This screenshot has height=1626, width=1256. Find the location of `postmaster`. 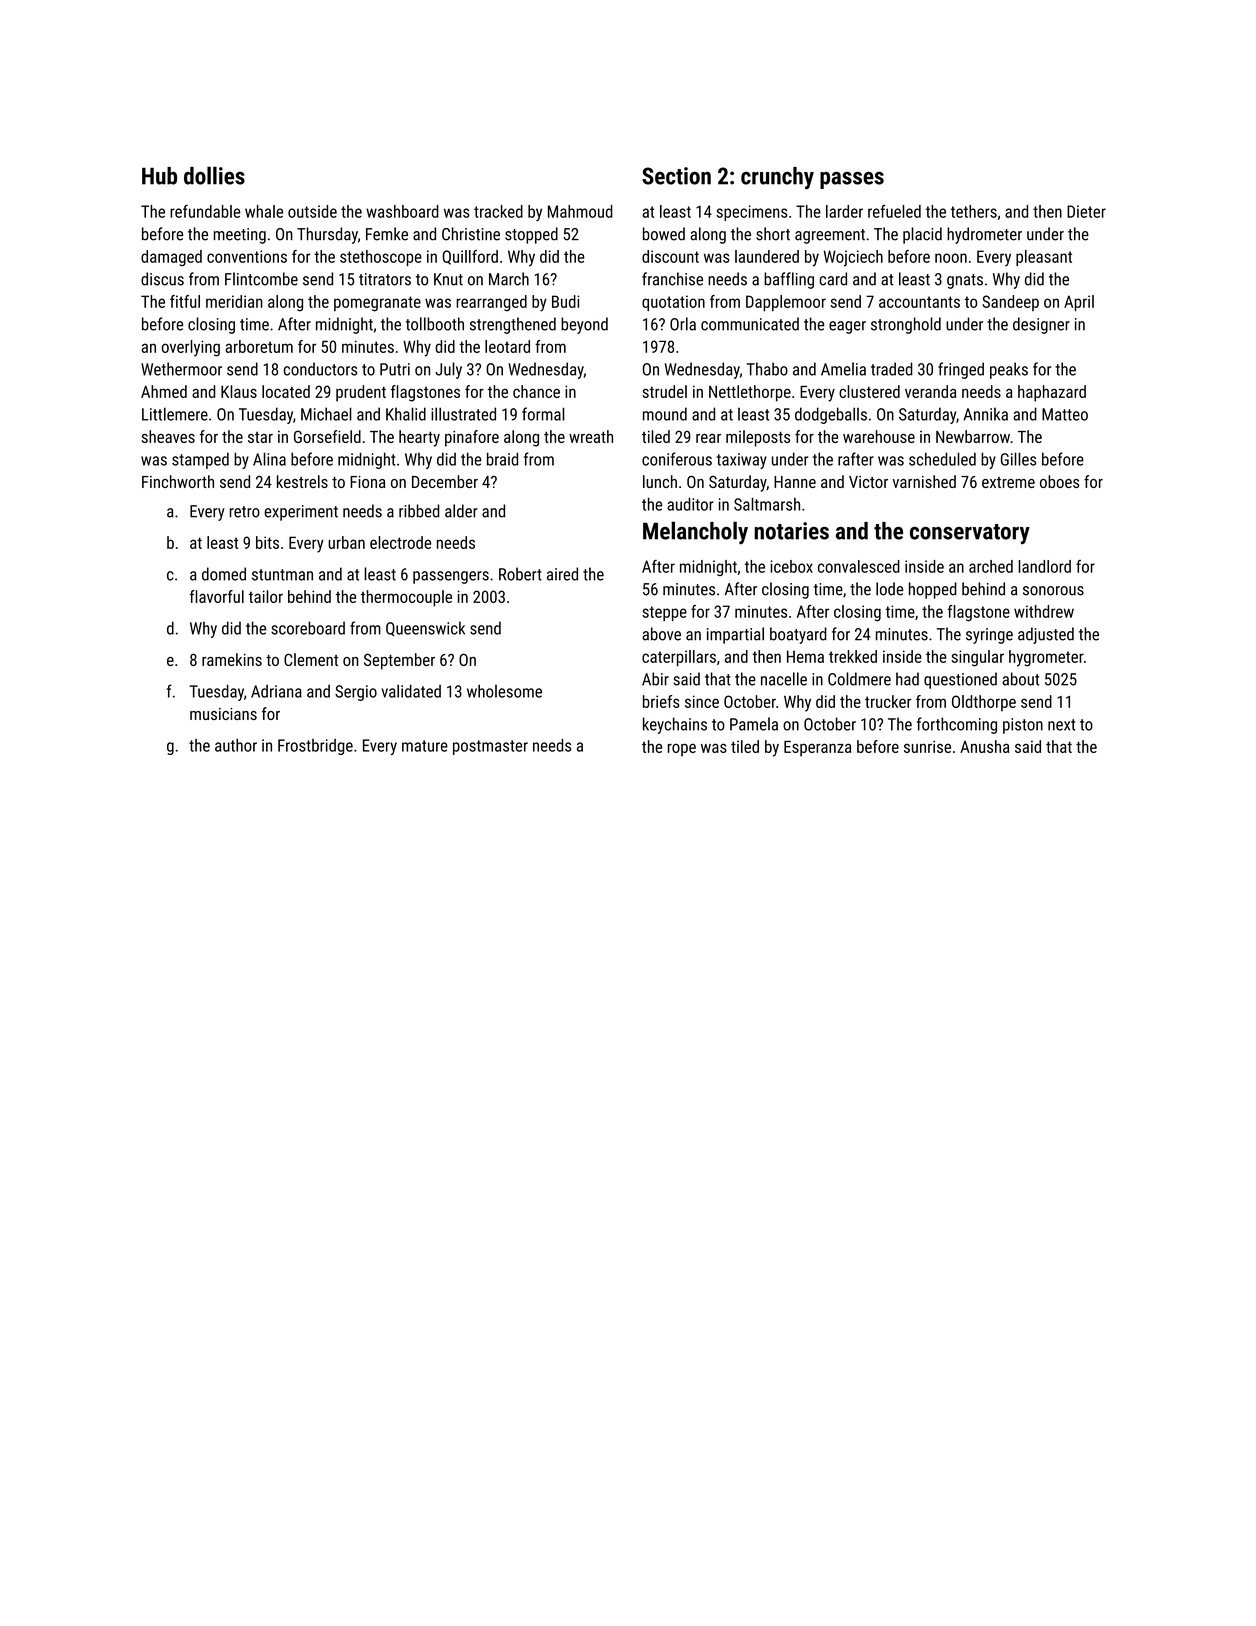

postmaster is located at coordinates (490, 747).
